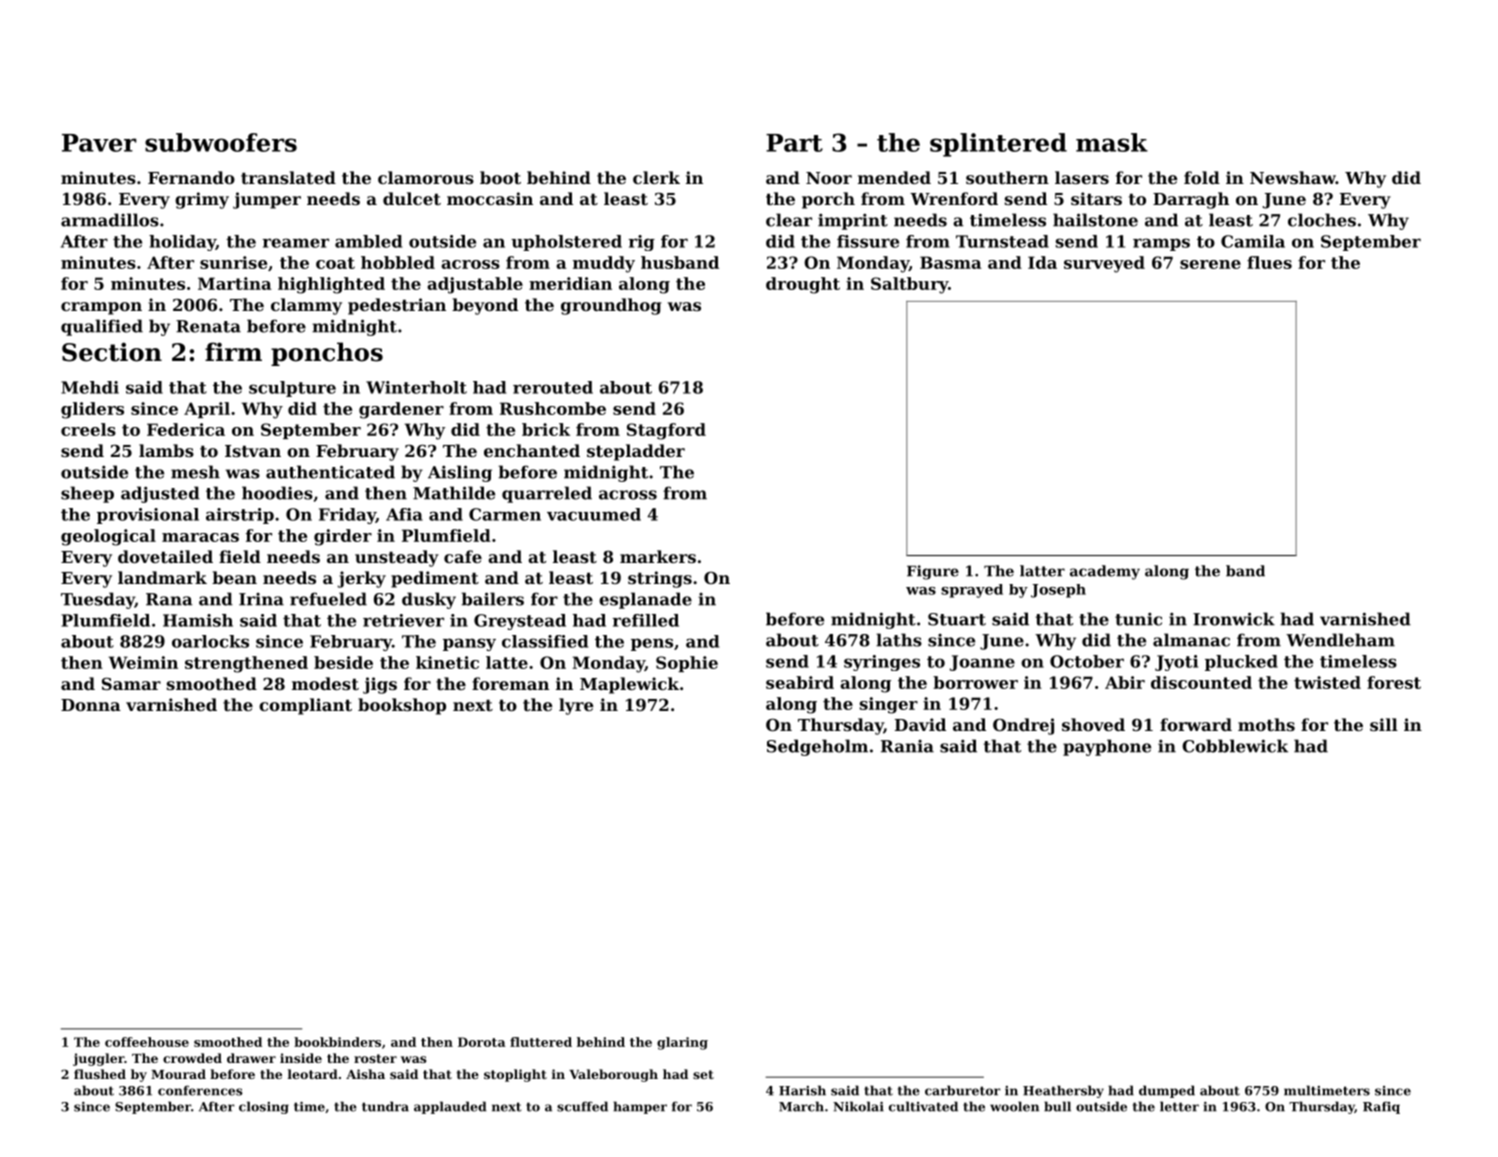  Describe the element at coordinates (1105, 572) in the screenshot. I see `academy` at that location.
